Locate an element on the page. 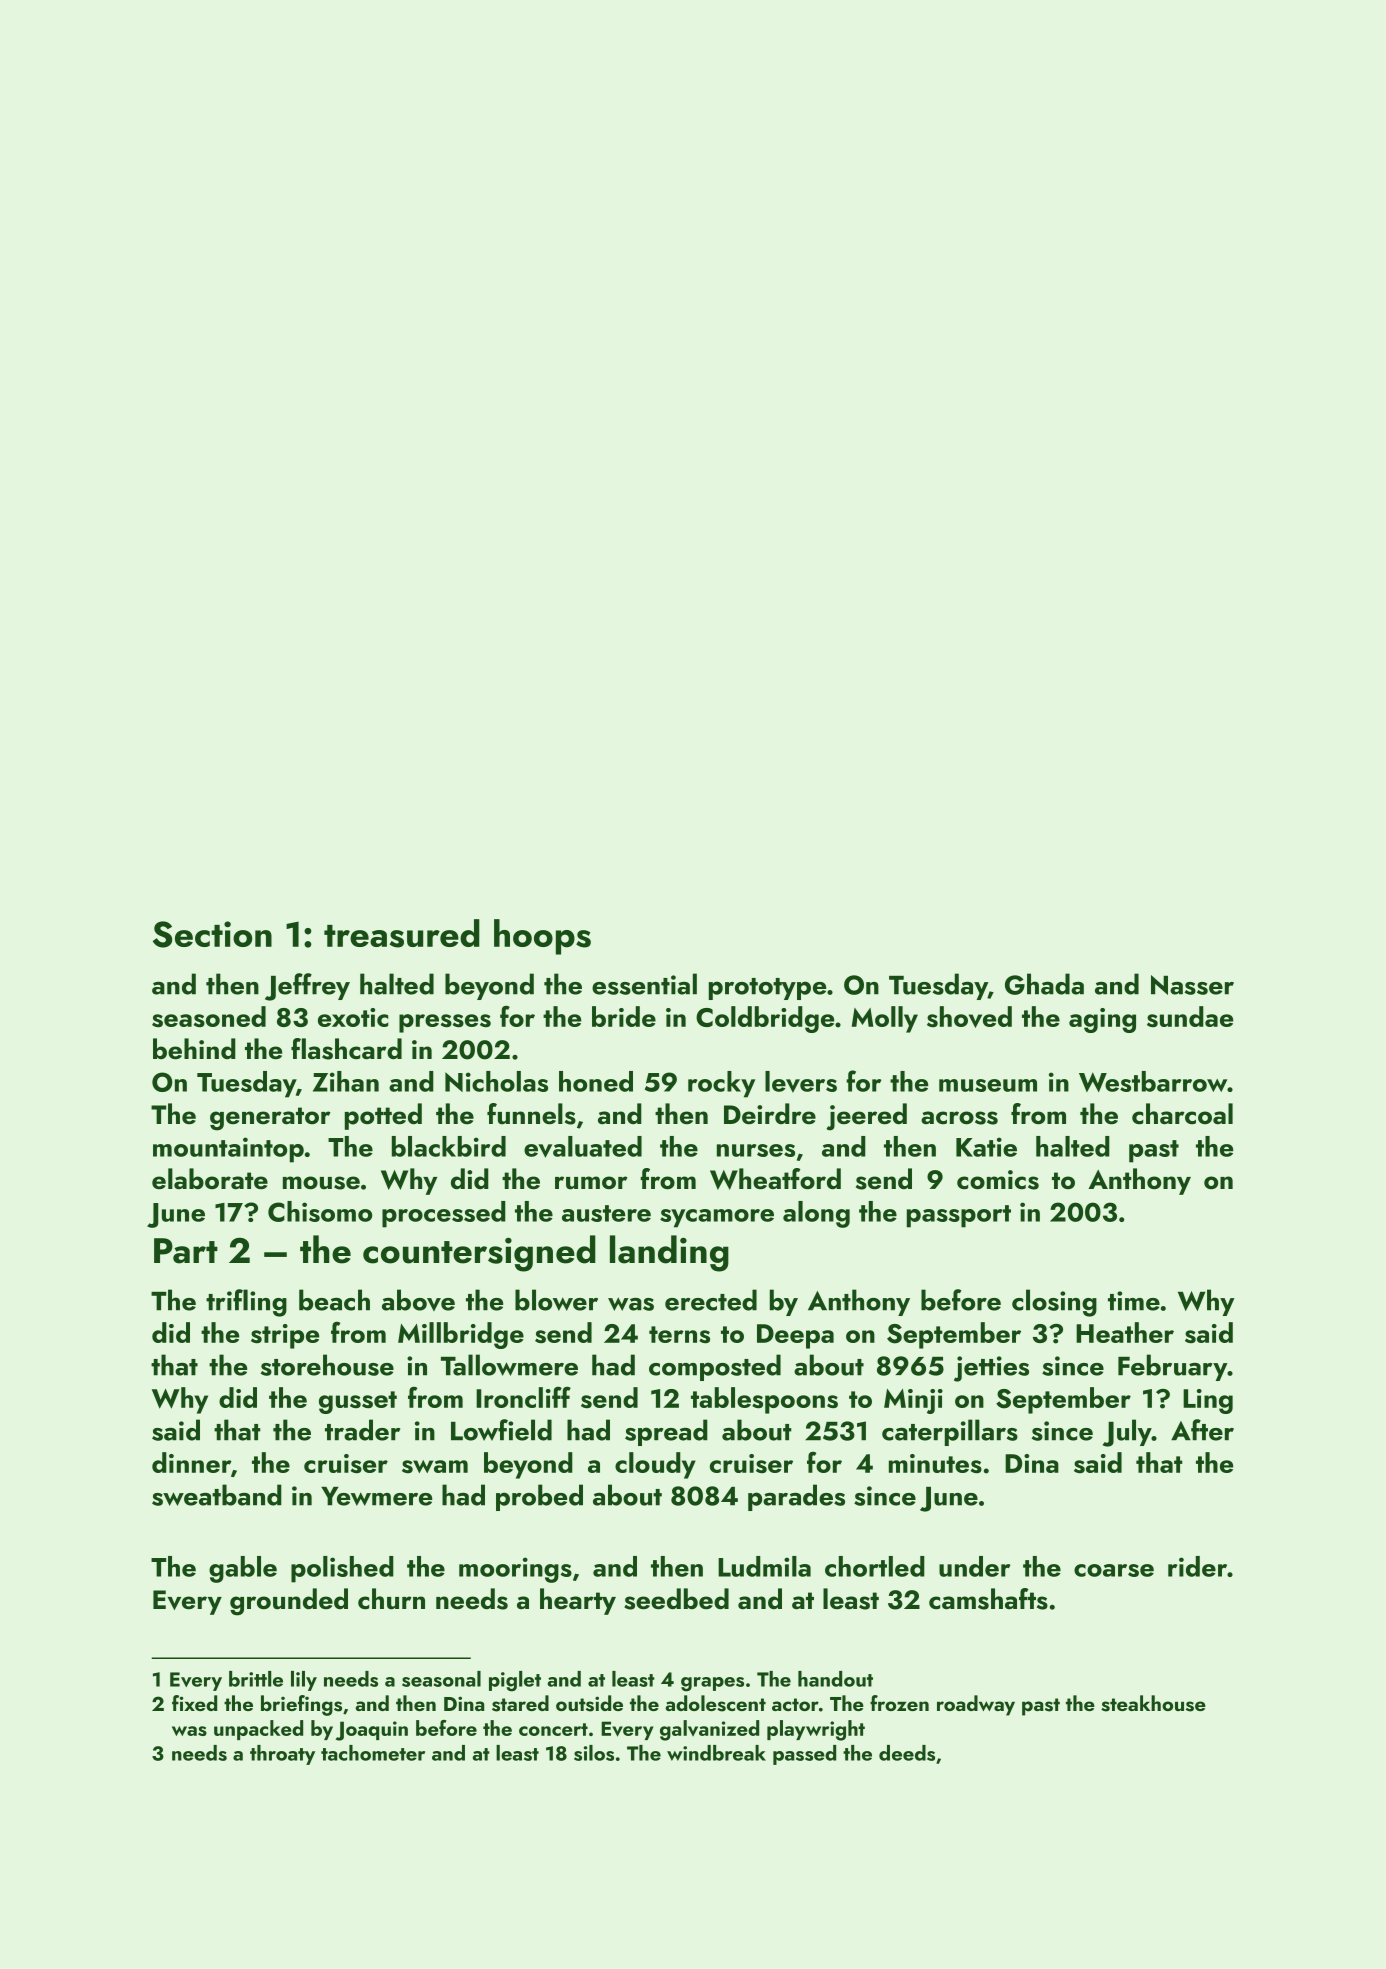  grapes is located at coordinates (712, 1684).
